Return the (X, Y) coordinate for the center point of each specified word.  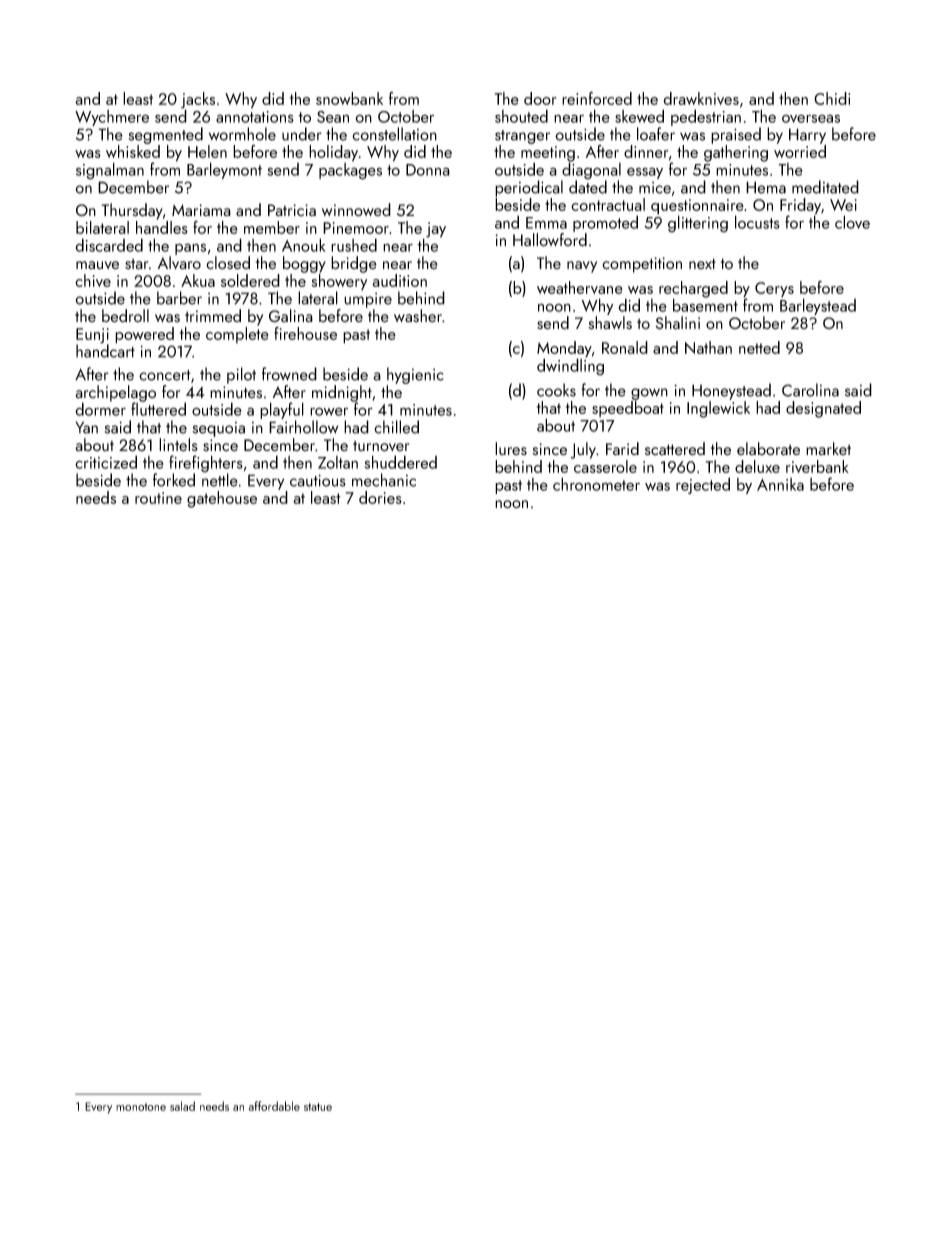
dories (380, 497)
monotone (141, 1107)
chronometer (596, 484)
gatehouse (222, 499)
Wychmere (112, 118)
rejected (703, 485)
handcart (105, 351)
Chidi (832, 98)
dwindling (570, 367)
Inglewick (718, 409)
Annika (780, 484)
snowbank (349, 98)
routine (158, 498)
